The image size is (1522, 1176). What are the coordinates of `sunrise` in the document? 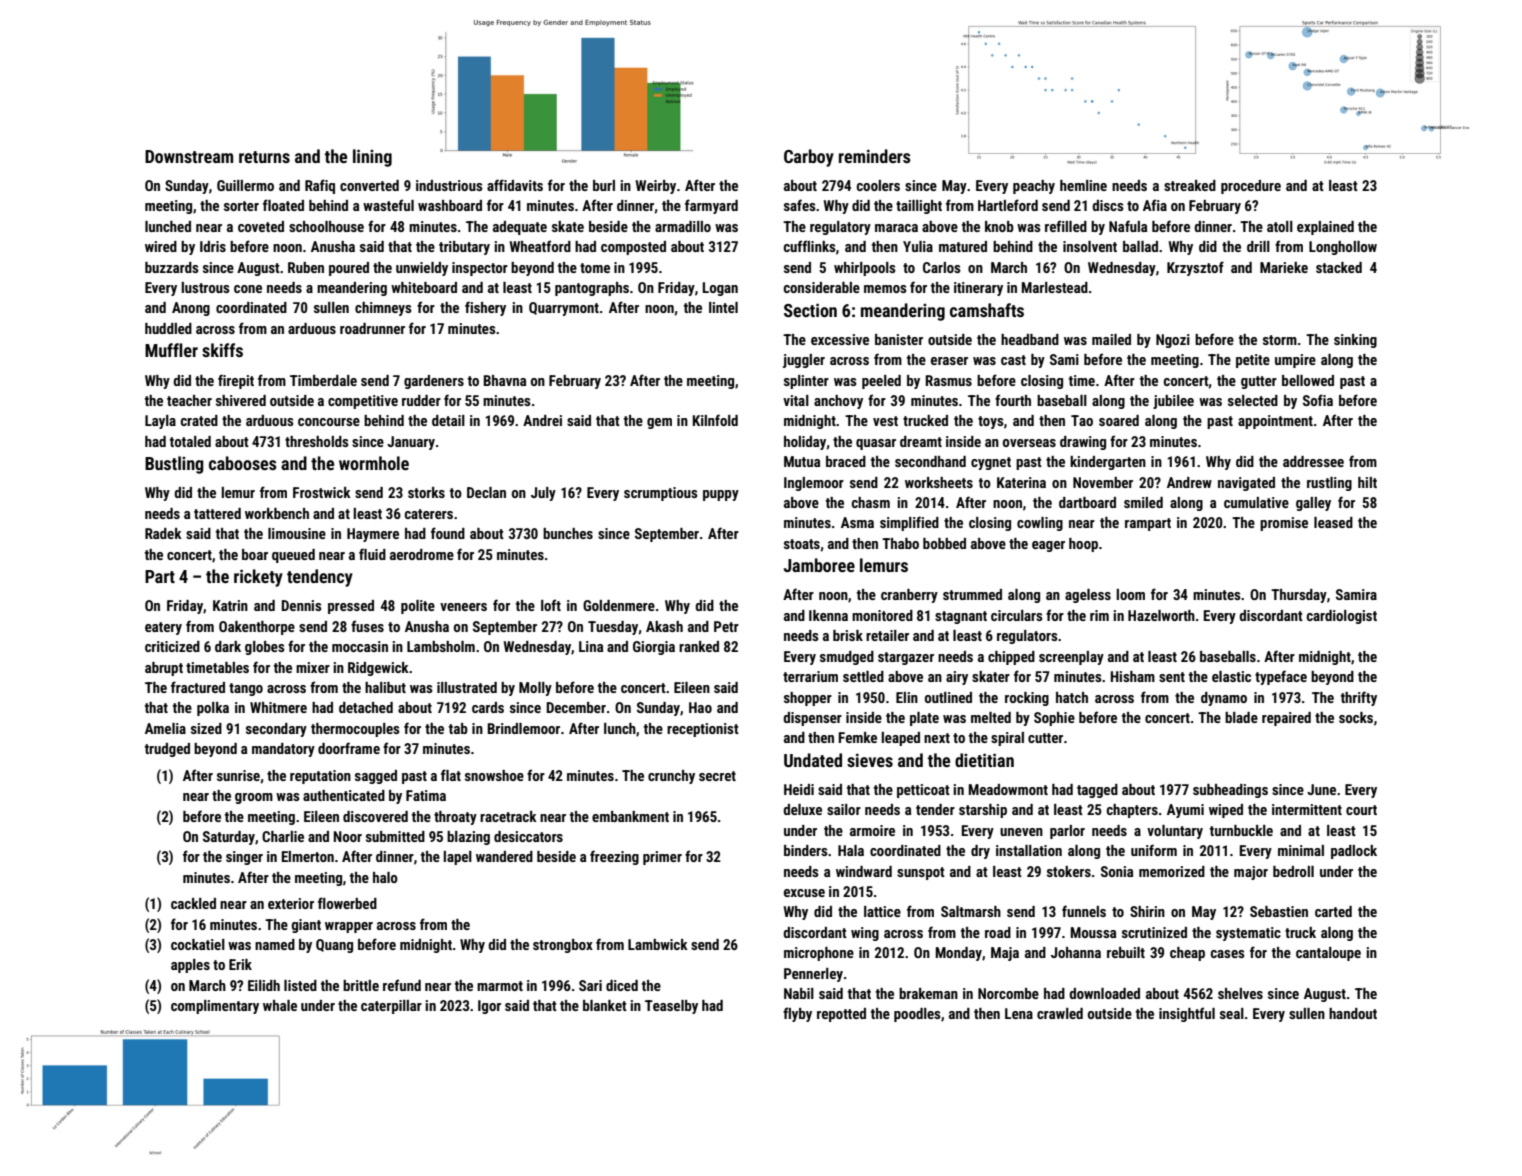 It's located at (238, 775).
